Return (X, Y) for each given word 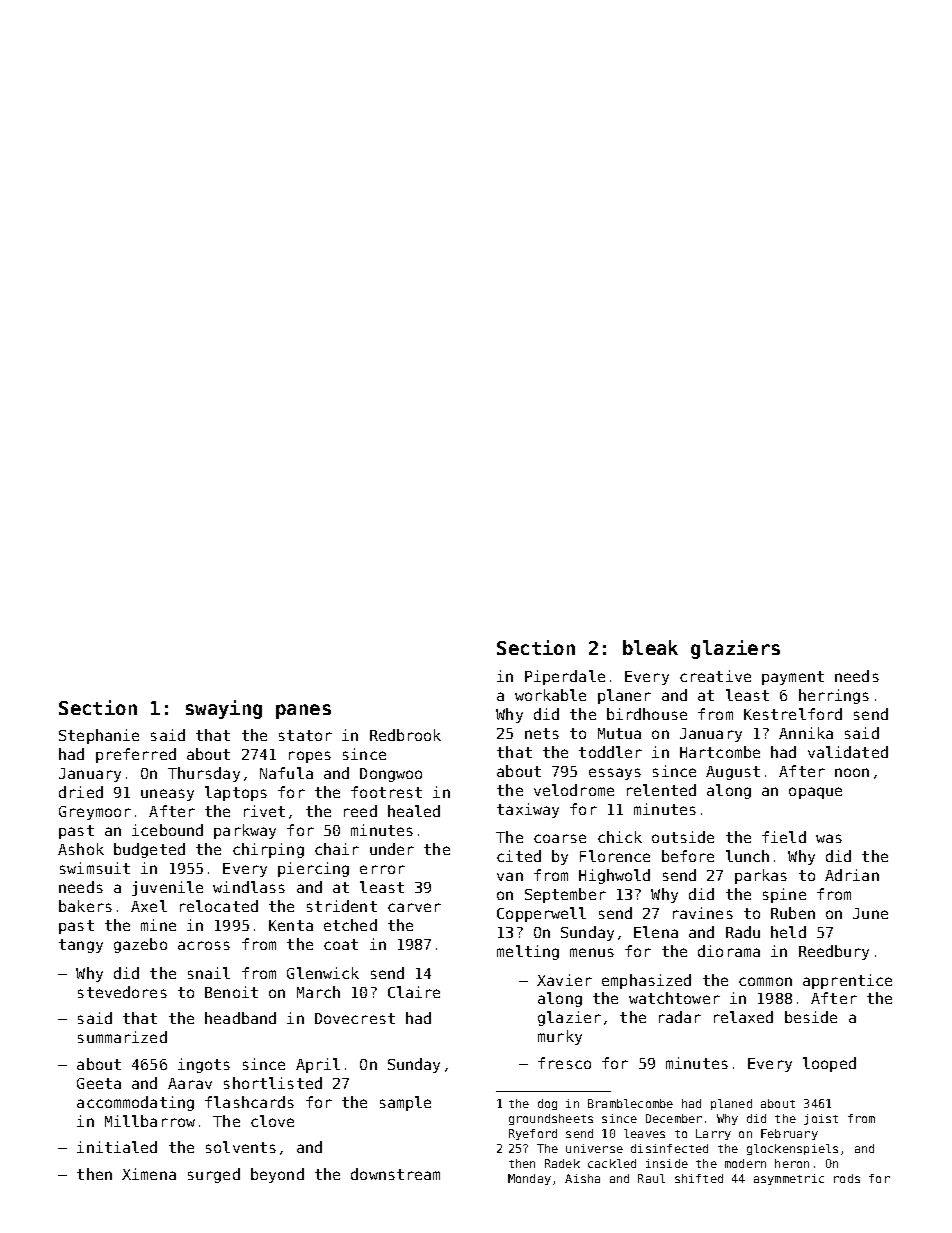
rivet (264, 811)
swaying (224, 709)
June (870, 913)
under (392, 849)
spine (784, 895)
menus (592, 952)
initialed (117, 1147)
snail (209, 973)
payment (793, 678)
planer (624, 696)
